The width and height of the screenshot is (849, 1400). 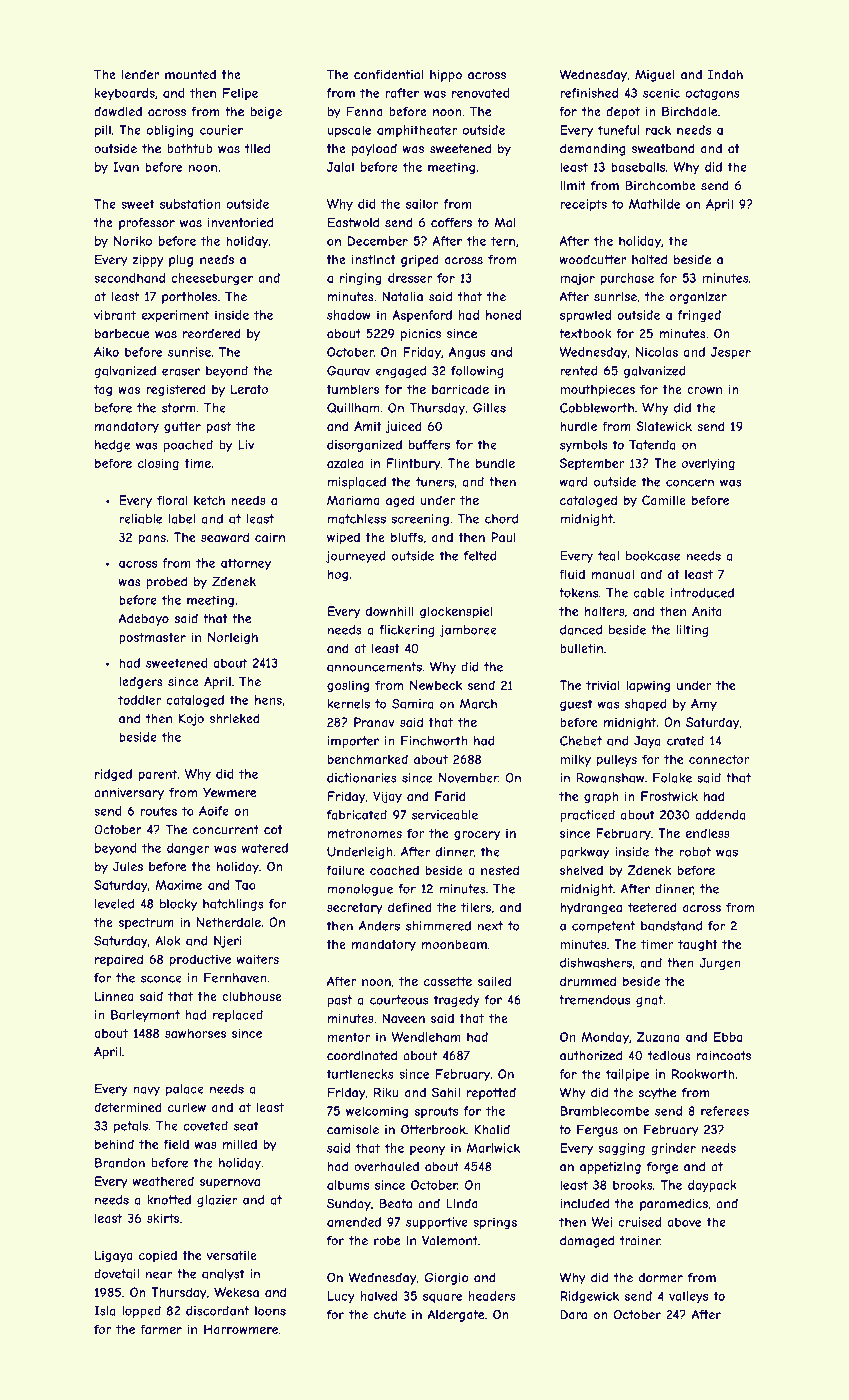 I want to click on bathtub, so click(x=190, y=149).
